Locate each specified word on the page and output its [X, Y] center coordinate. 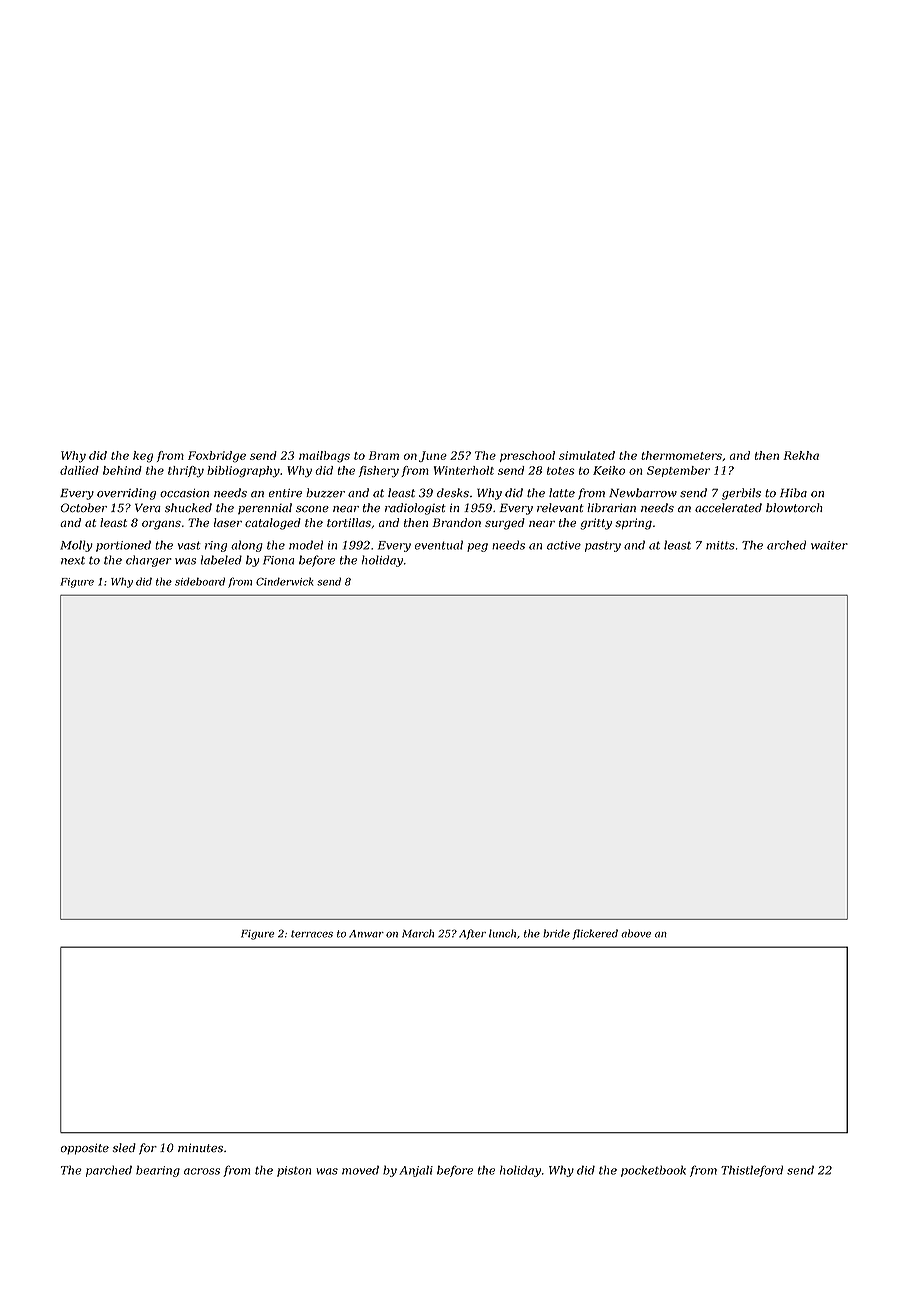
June [433, 456]
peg [477, 547]
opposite [85, 1149]
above [636, 933]
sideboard [200, 581]
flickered [595, 934]
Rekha [801, 455]
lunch [502, 933]
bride [556, 933]
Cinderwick [285, 581]
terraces [312, 934]
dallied [79, 470]
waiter [829, 545]
